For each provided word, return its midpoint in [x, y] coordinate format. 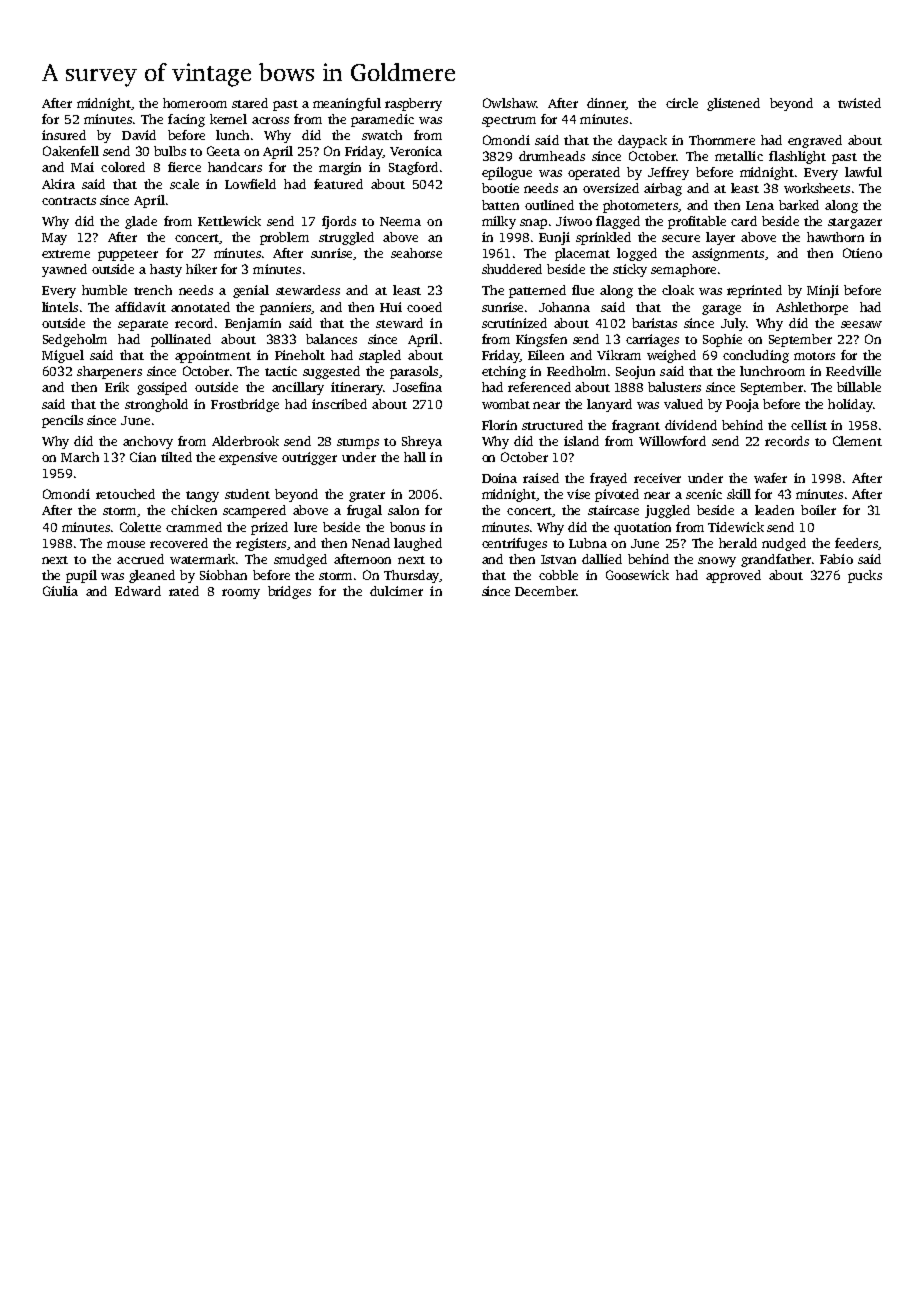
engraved [815, 141]
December [545, 591]
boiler [818, 510]
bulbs [170, 151]
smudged [300, 560]
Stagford [413, 168]
